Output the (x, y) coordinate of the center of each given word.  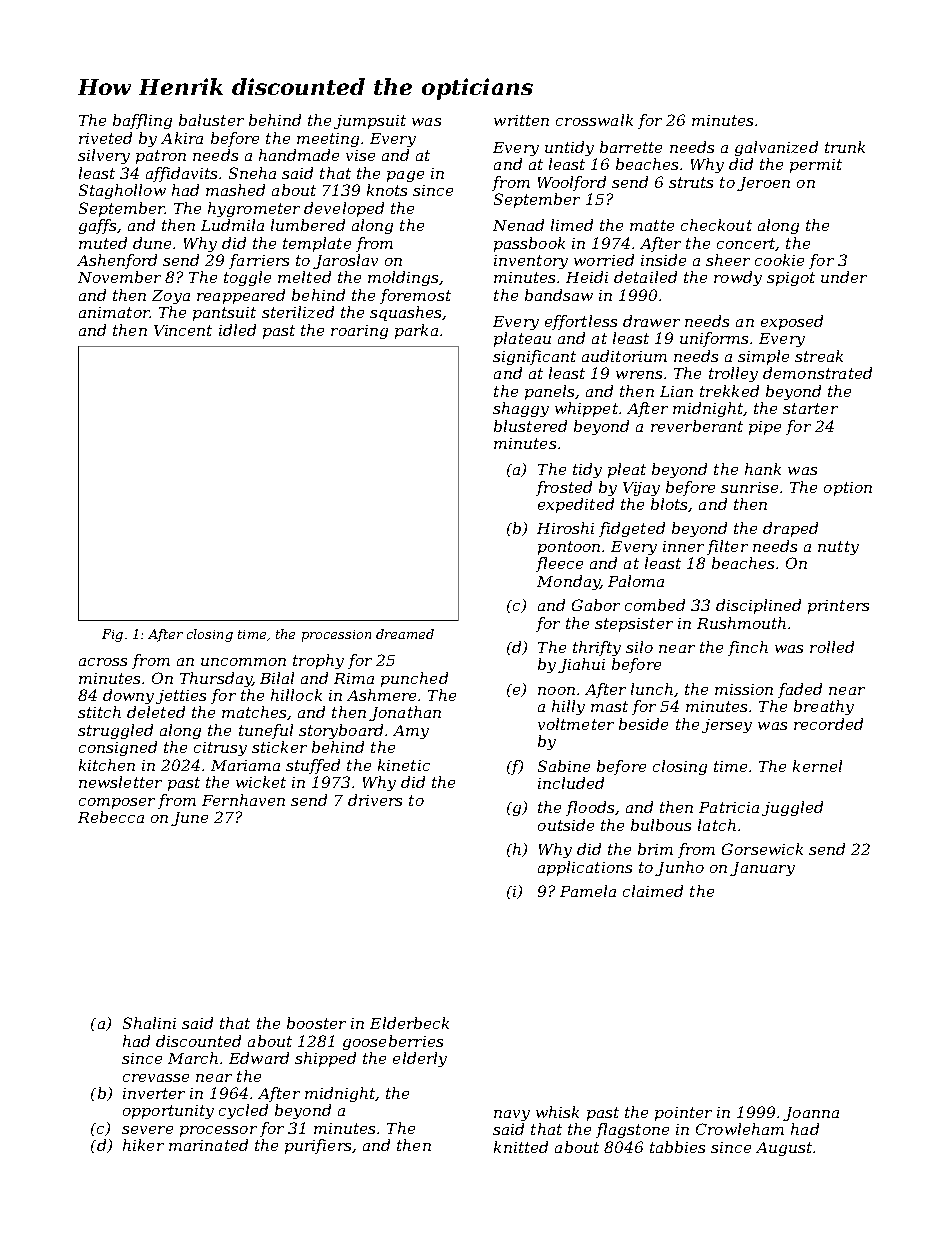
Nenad (518, 225)
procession (336, 636)
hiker (143, 1145)
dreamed (405, 634)
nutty (838, 548)
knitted (521, 1147)
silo (639, 647)
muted (103, 243)
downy (128, 696)
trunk (845, 147)
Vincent (183, 330)
